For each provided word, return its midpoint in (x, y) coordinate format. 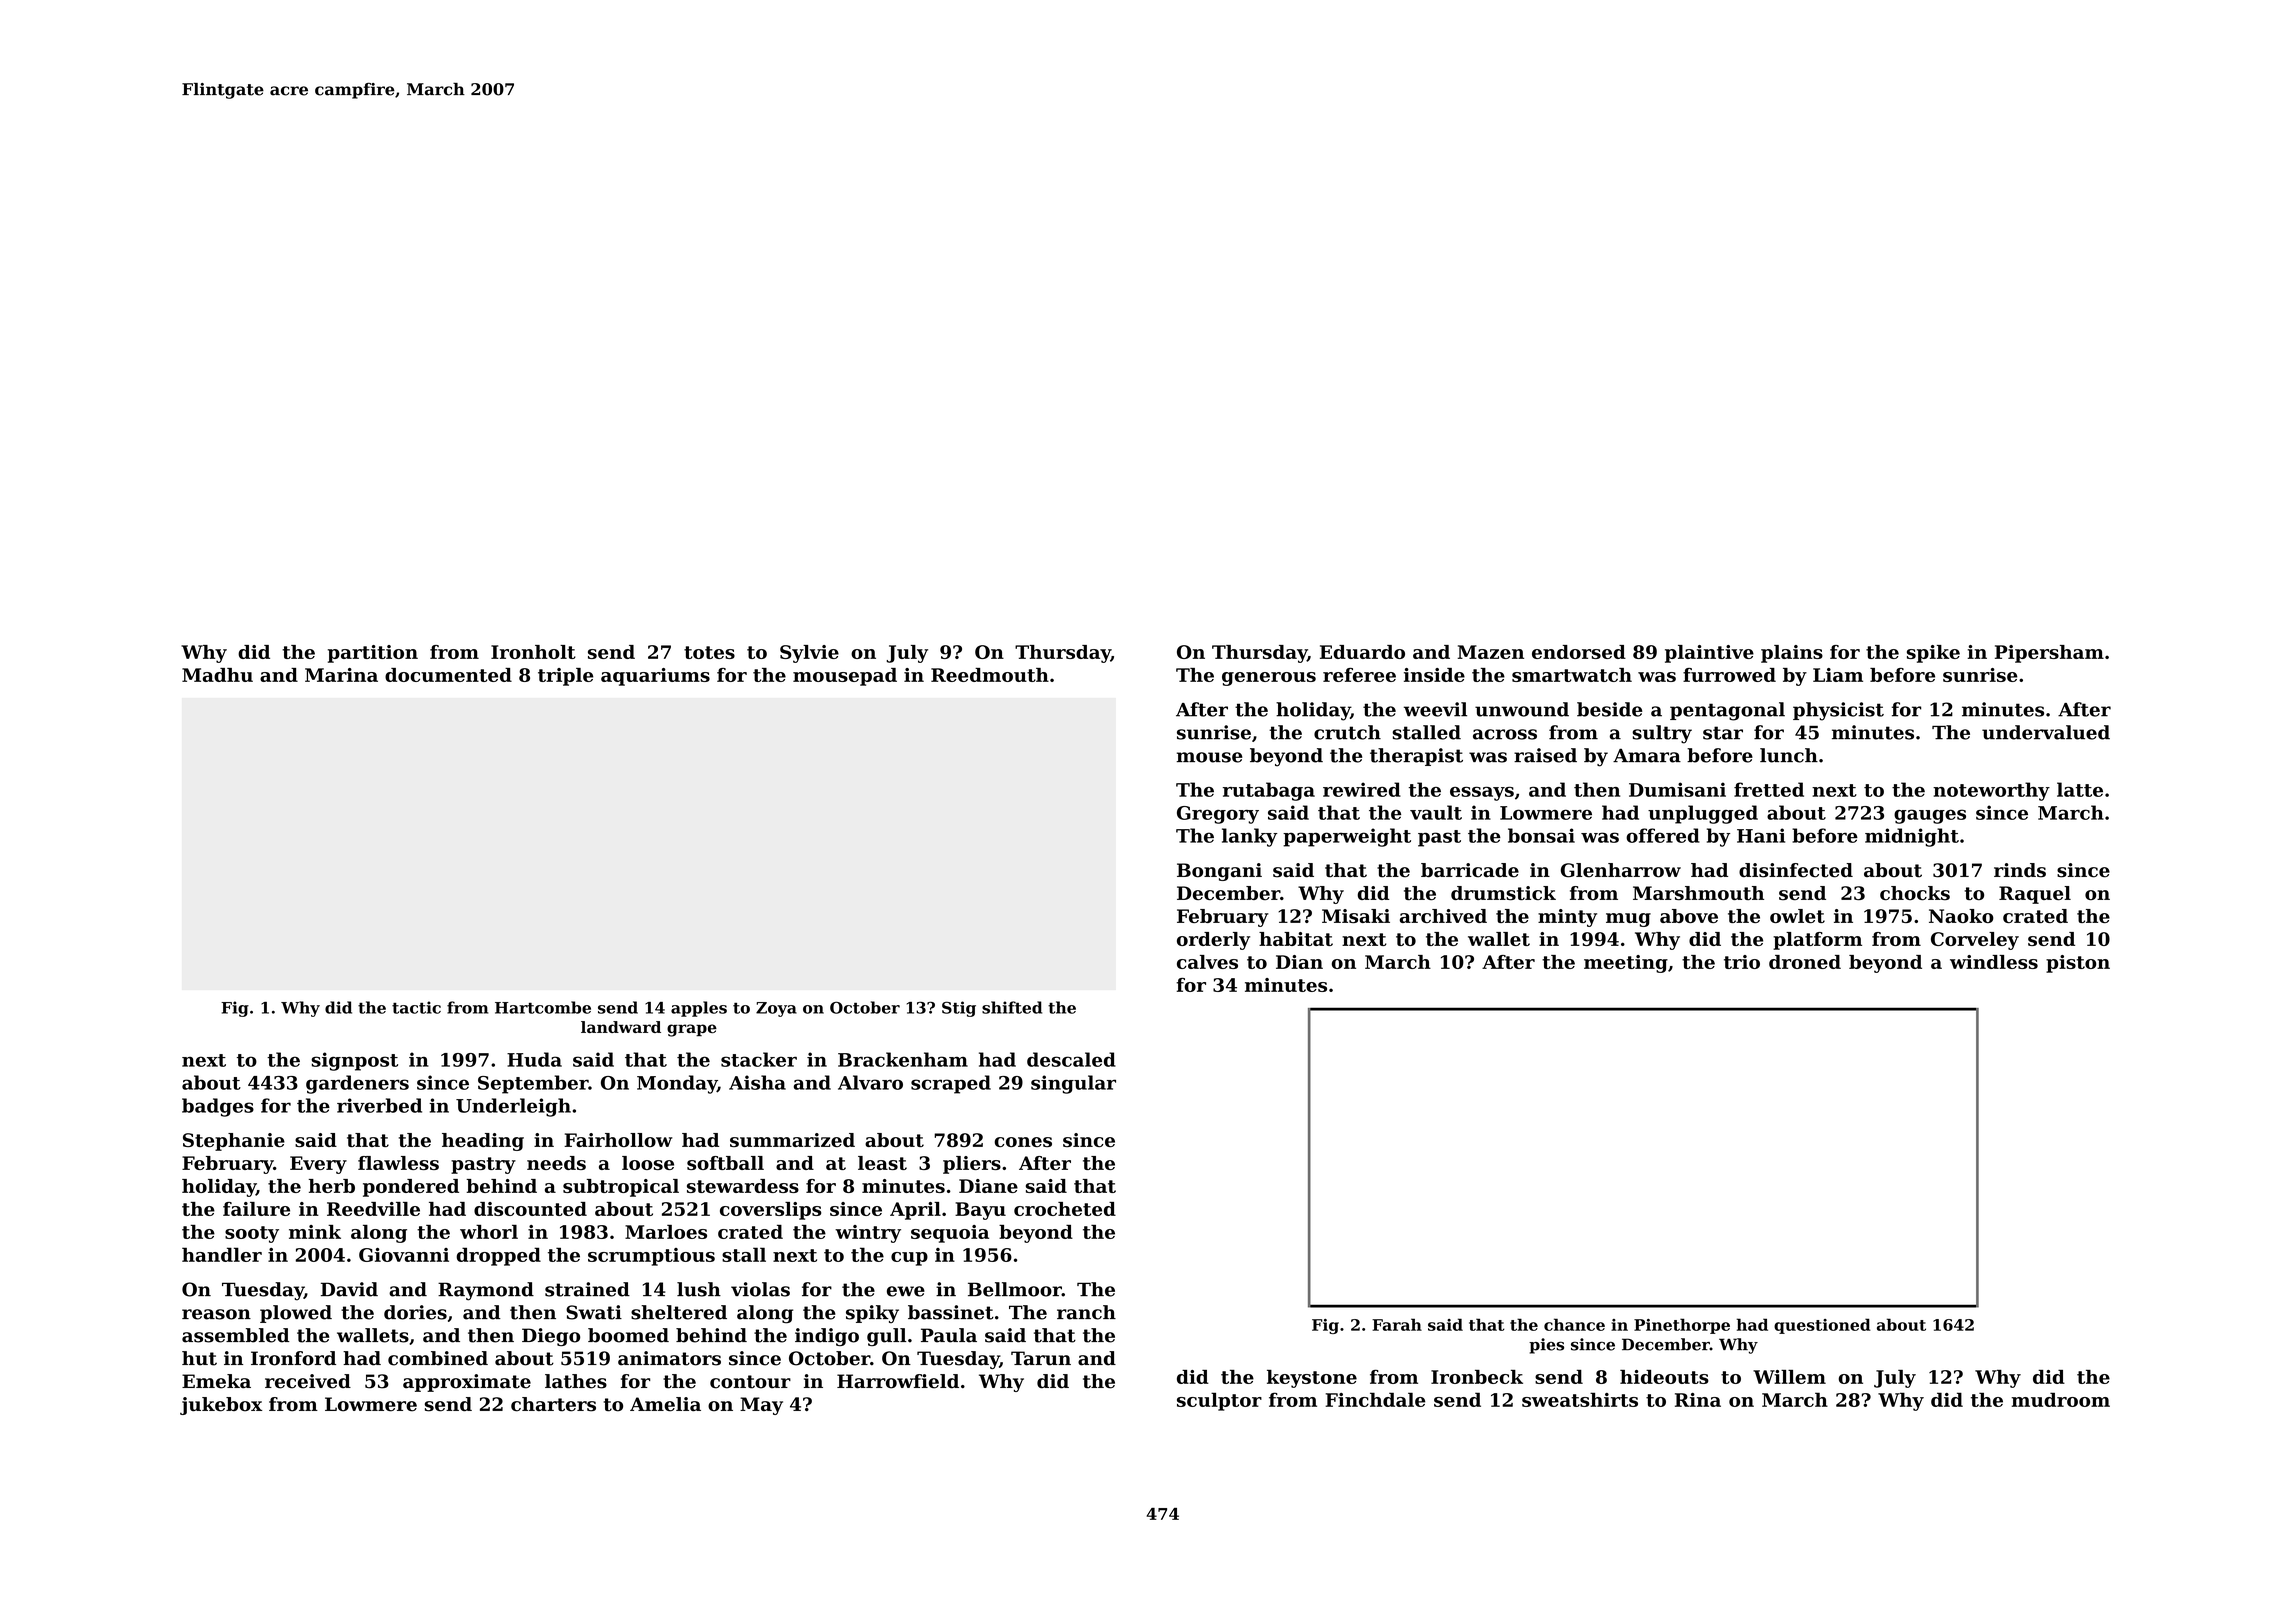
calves (1207, 962)
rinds (2020, 870)
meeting (1626, 964)
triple (565, 677)
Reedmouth (990, 675)
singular (1073, 1084)
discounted (530, 1209)
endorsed (1579, 652)
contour (750, 1382)
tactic (416, 1007)
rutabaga (1269, 791)
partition (373, 654)
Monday (677, 1084)
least (882, 1163)
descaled (1071, 1059)
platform (1817, 941)
